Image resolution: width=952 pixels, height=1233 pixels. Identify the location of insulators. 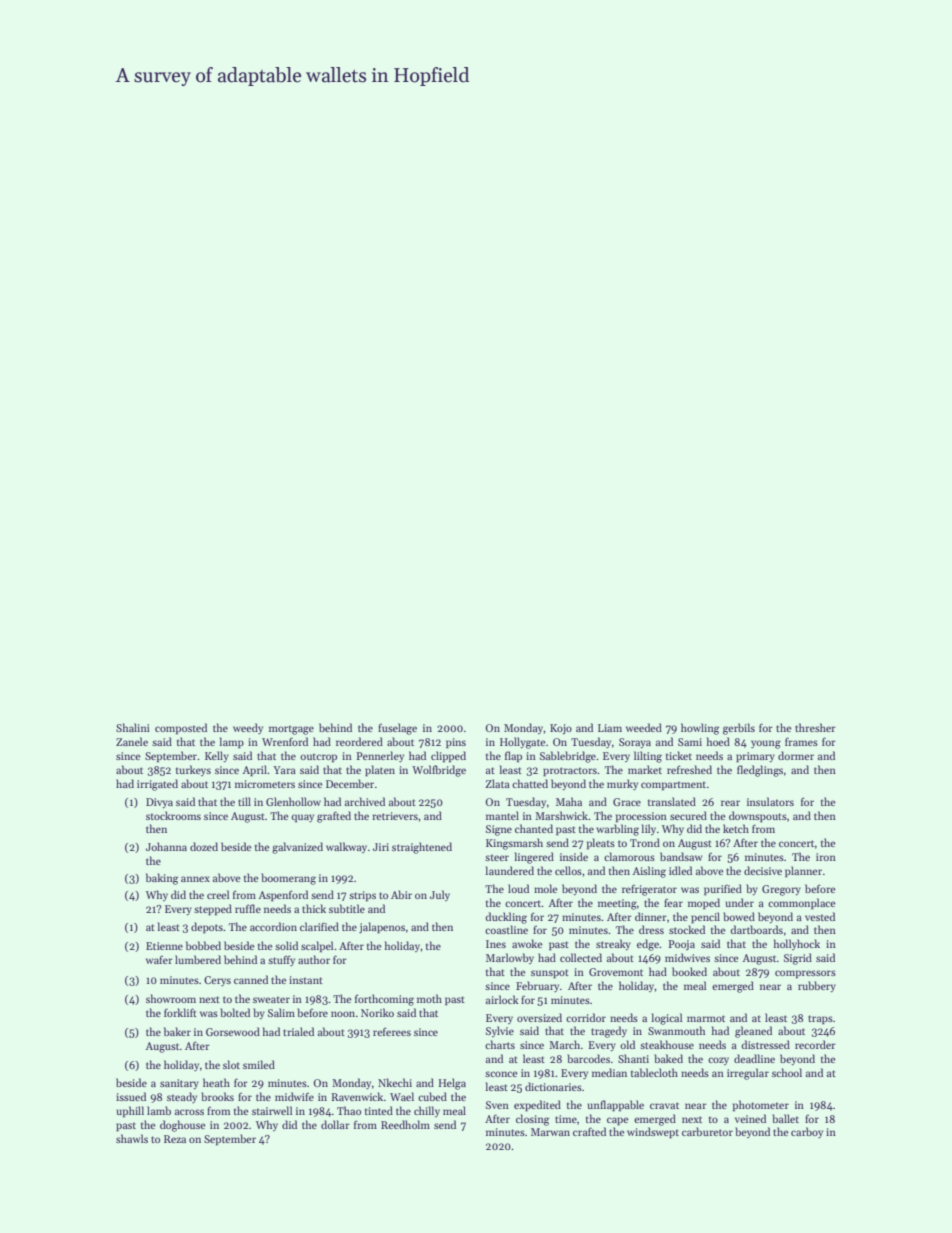
(770, 801).
